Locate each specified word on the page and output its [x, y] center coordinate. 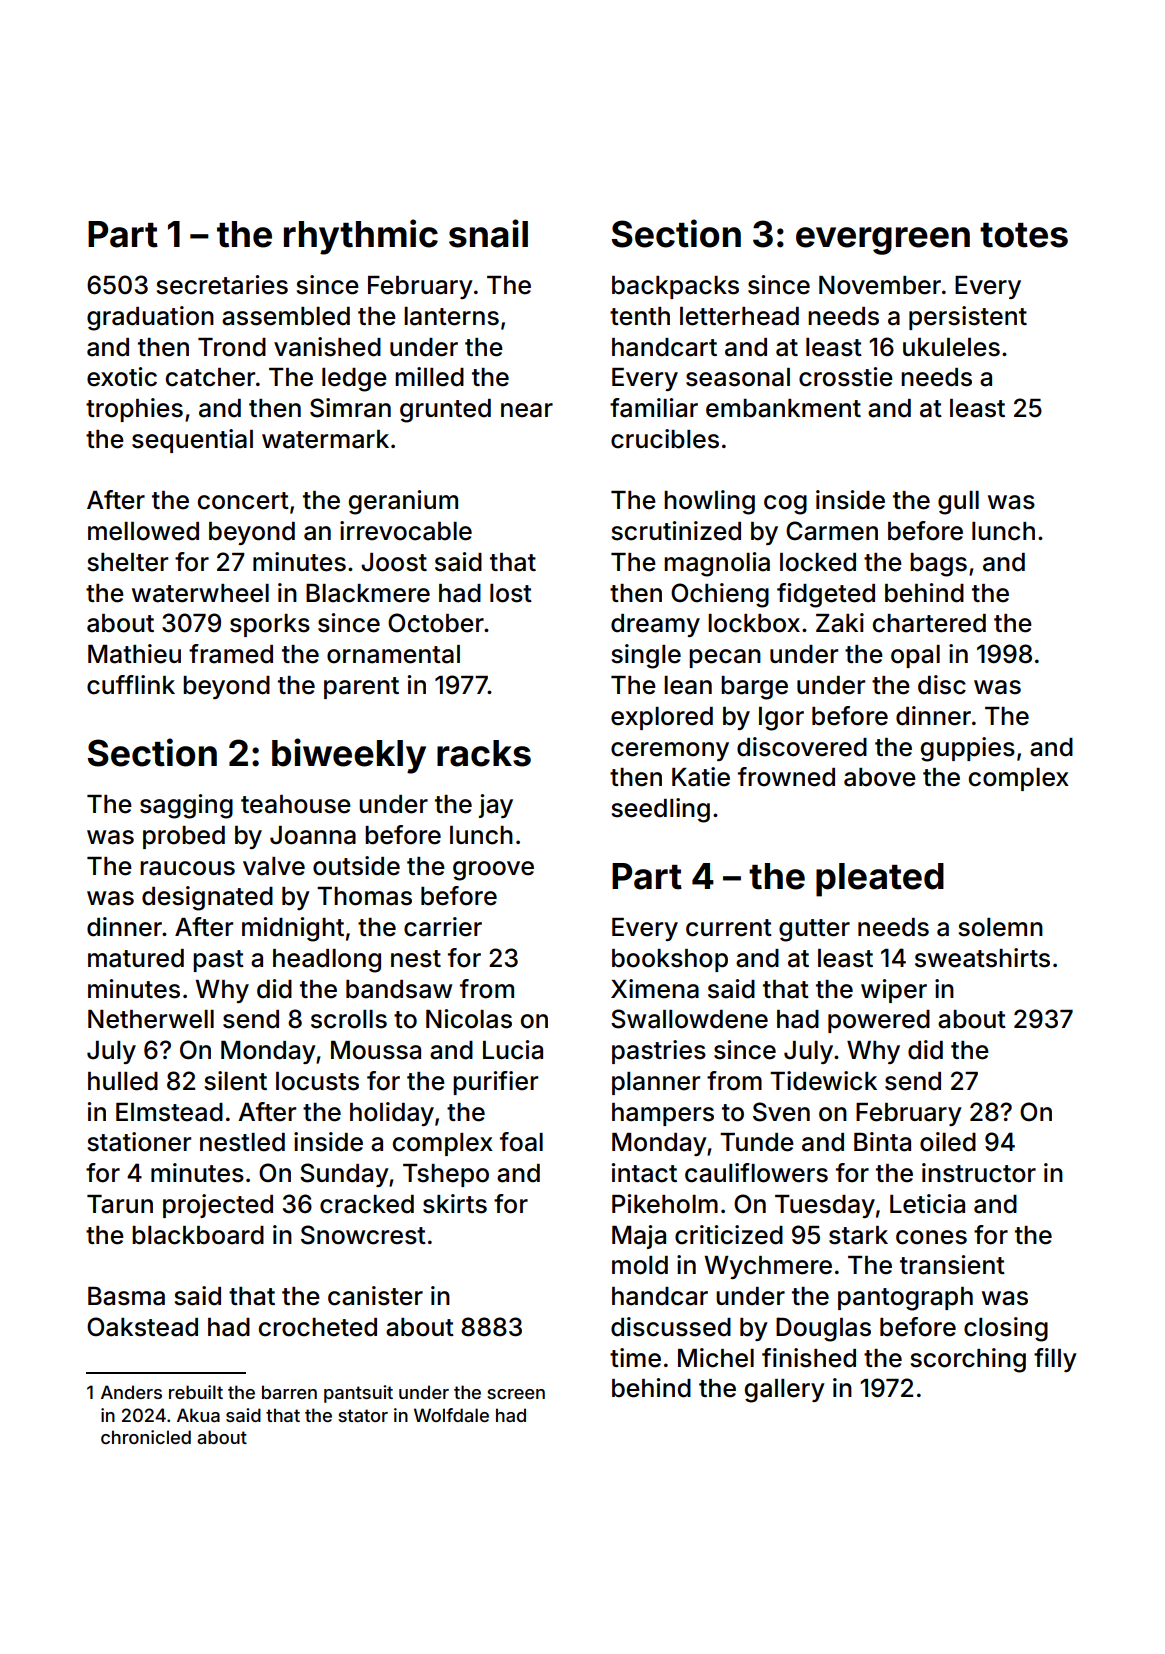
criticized [729, 1235]
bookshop [670, 960]
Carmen [832, 531]
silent [236, 1081]
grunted [445, 411]
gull [958, 503]
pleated [880, 880]
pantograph [905, 1299]
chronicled [146, 1437]
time [635, 1358]
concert [243, 501]
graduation [150, 318]
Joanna [313, 835]
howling [709, 502]
